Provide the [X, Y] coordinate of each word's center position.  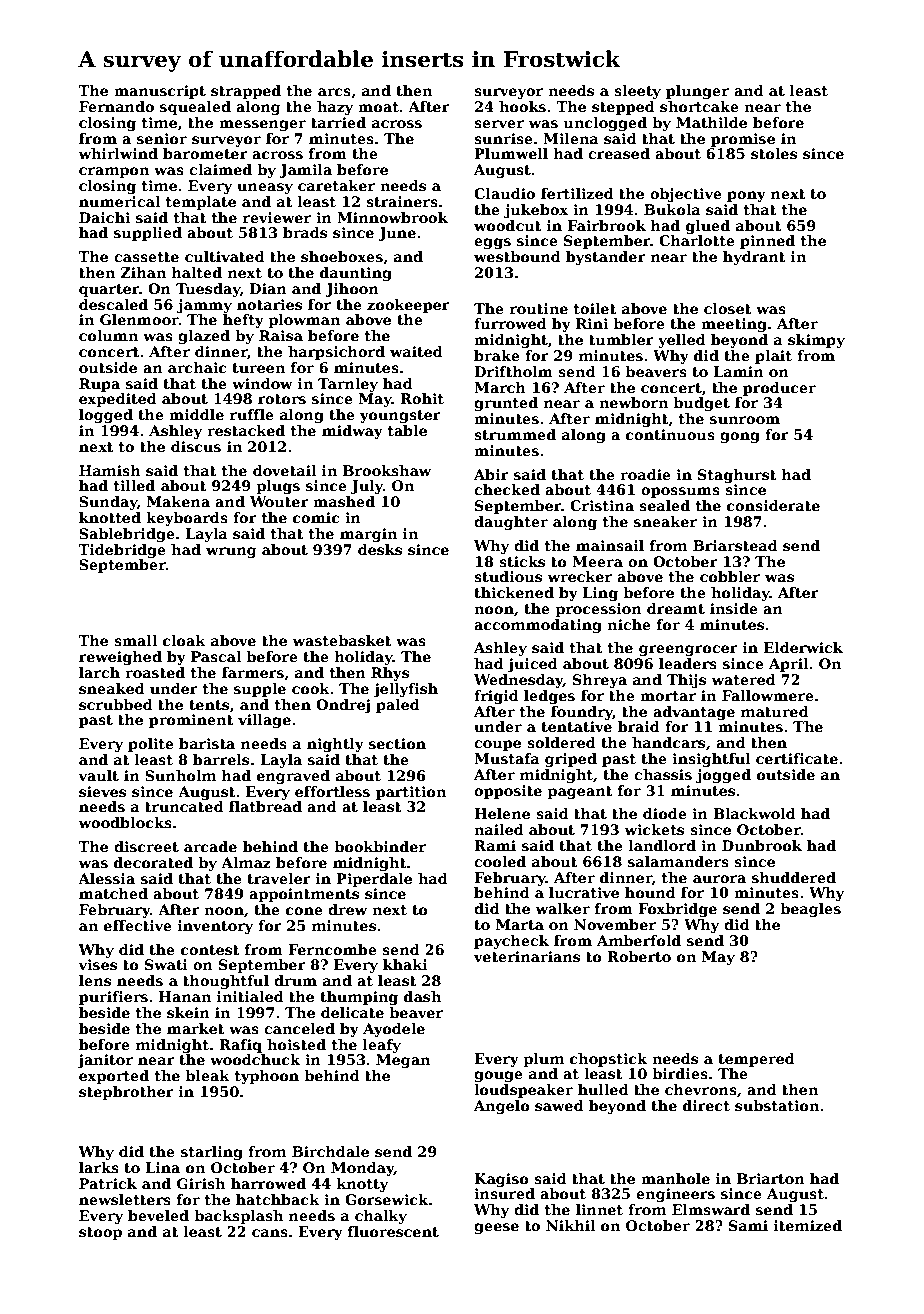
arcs [334, 92]
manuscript [160, 92]
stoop [100, 1233]
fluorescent [393, 1231]
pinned [767, 242]
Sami [748, 1225]
